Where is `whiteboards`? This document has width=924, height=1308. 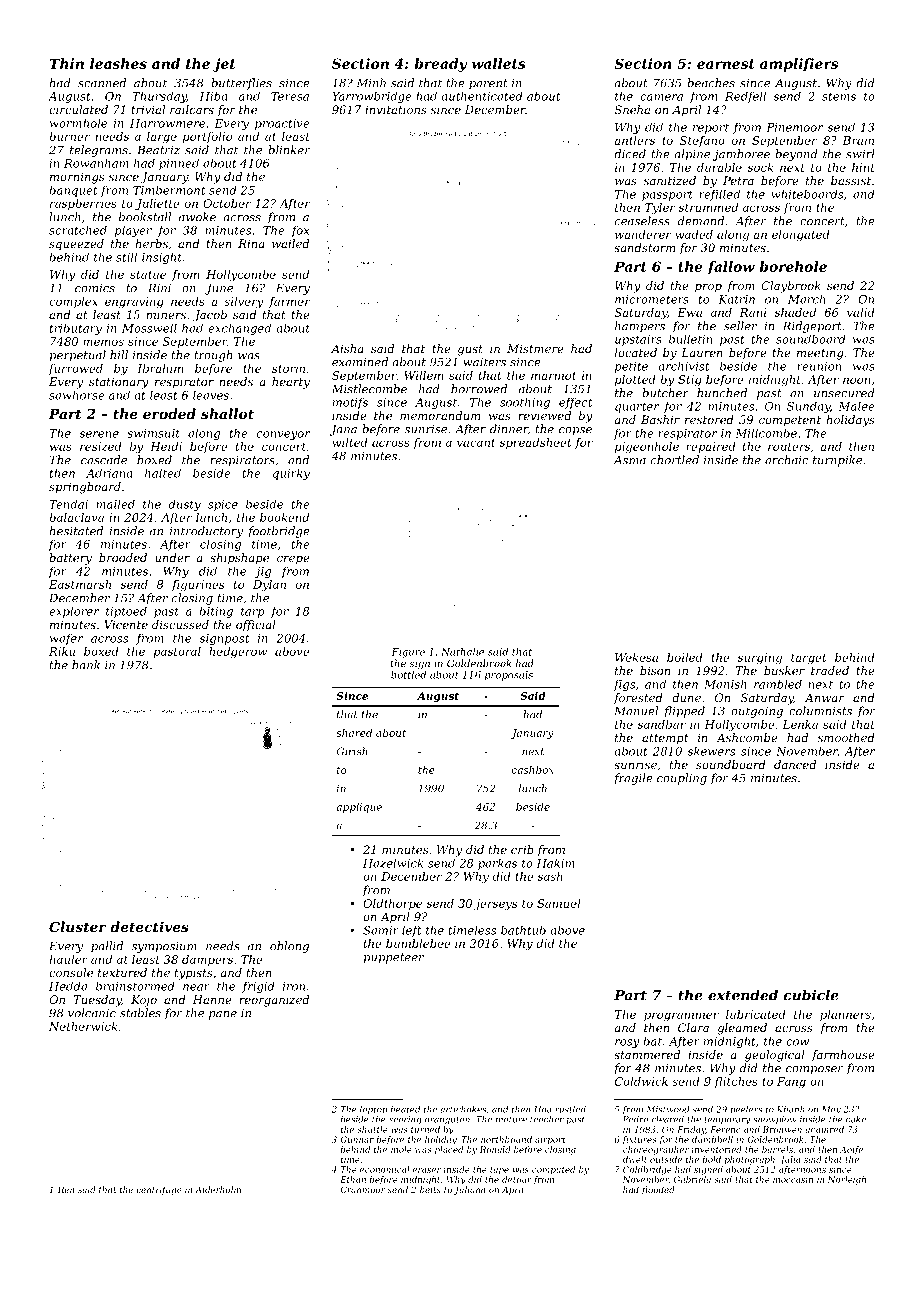
whiteboards is located at coordinates (807, 194).
